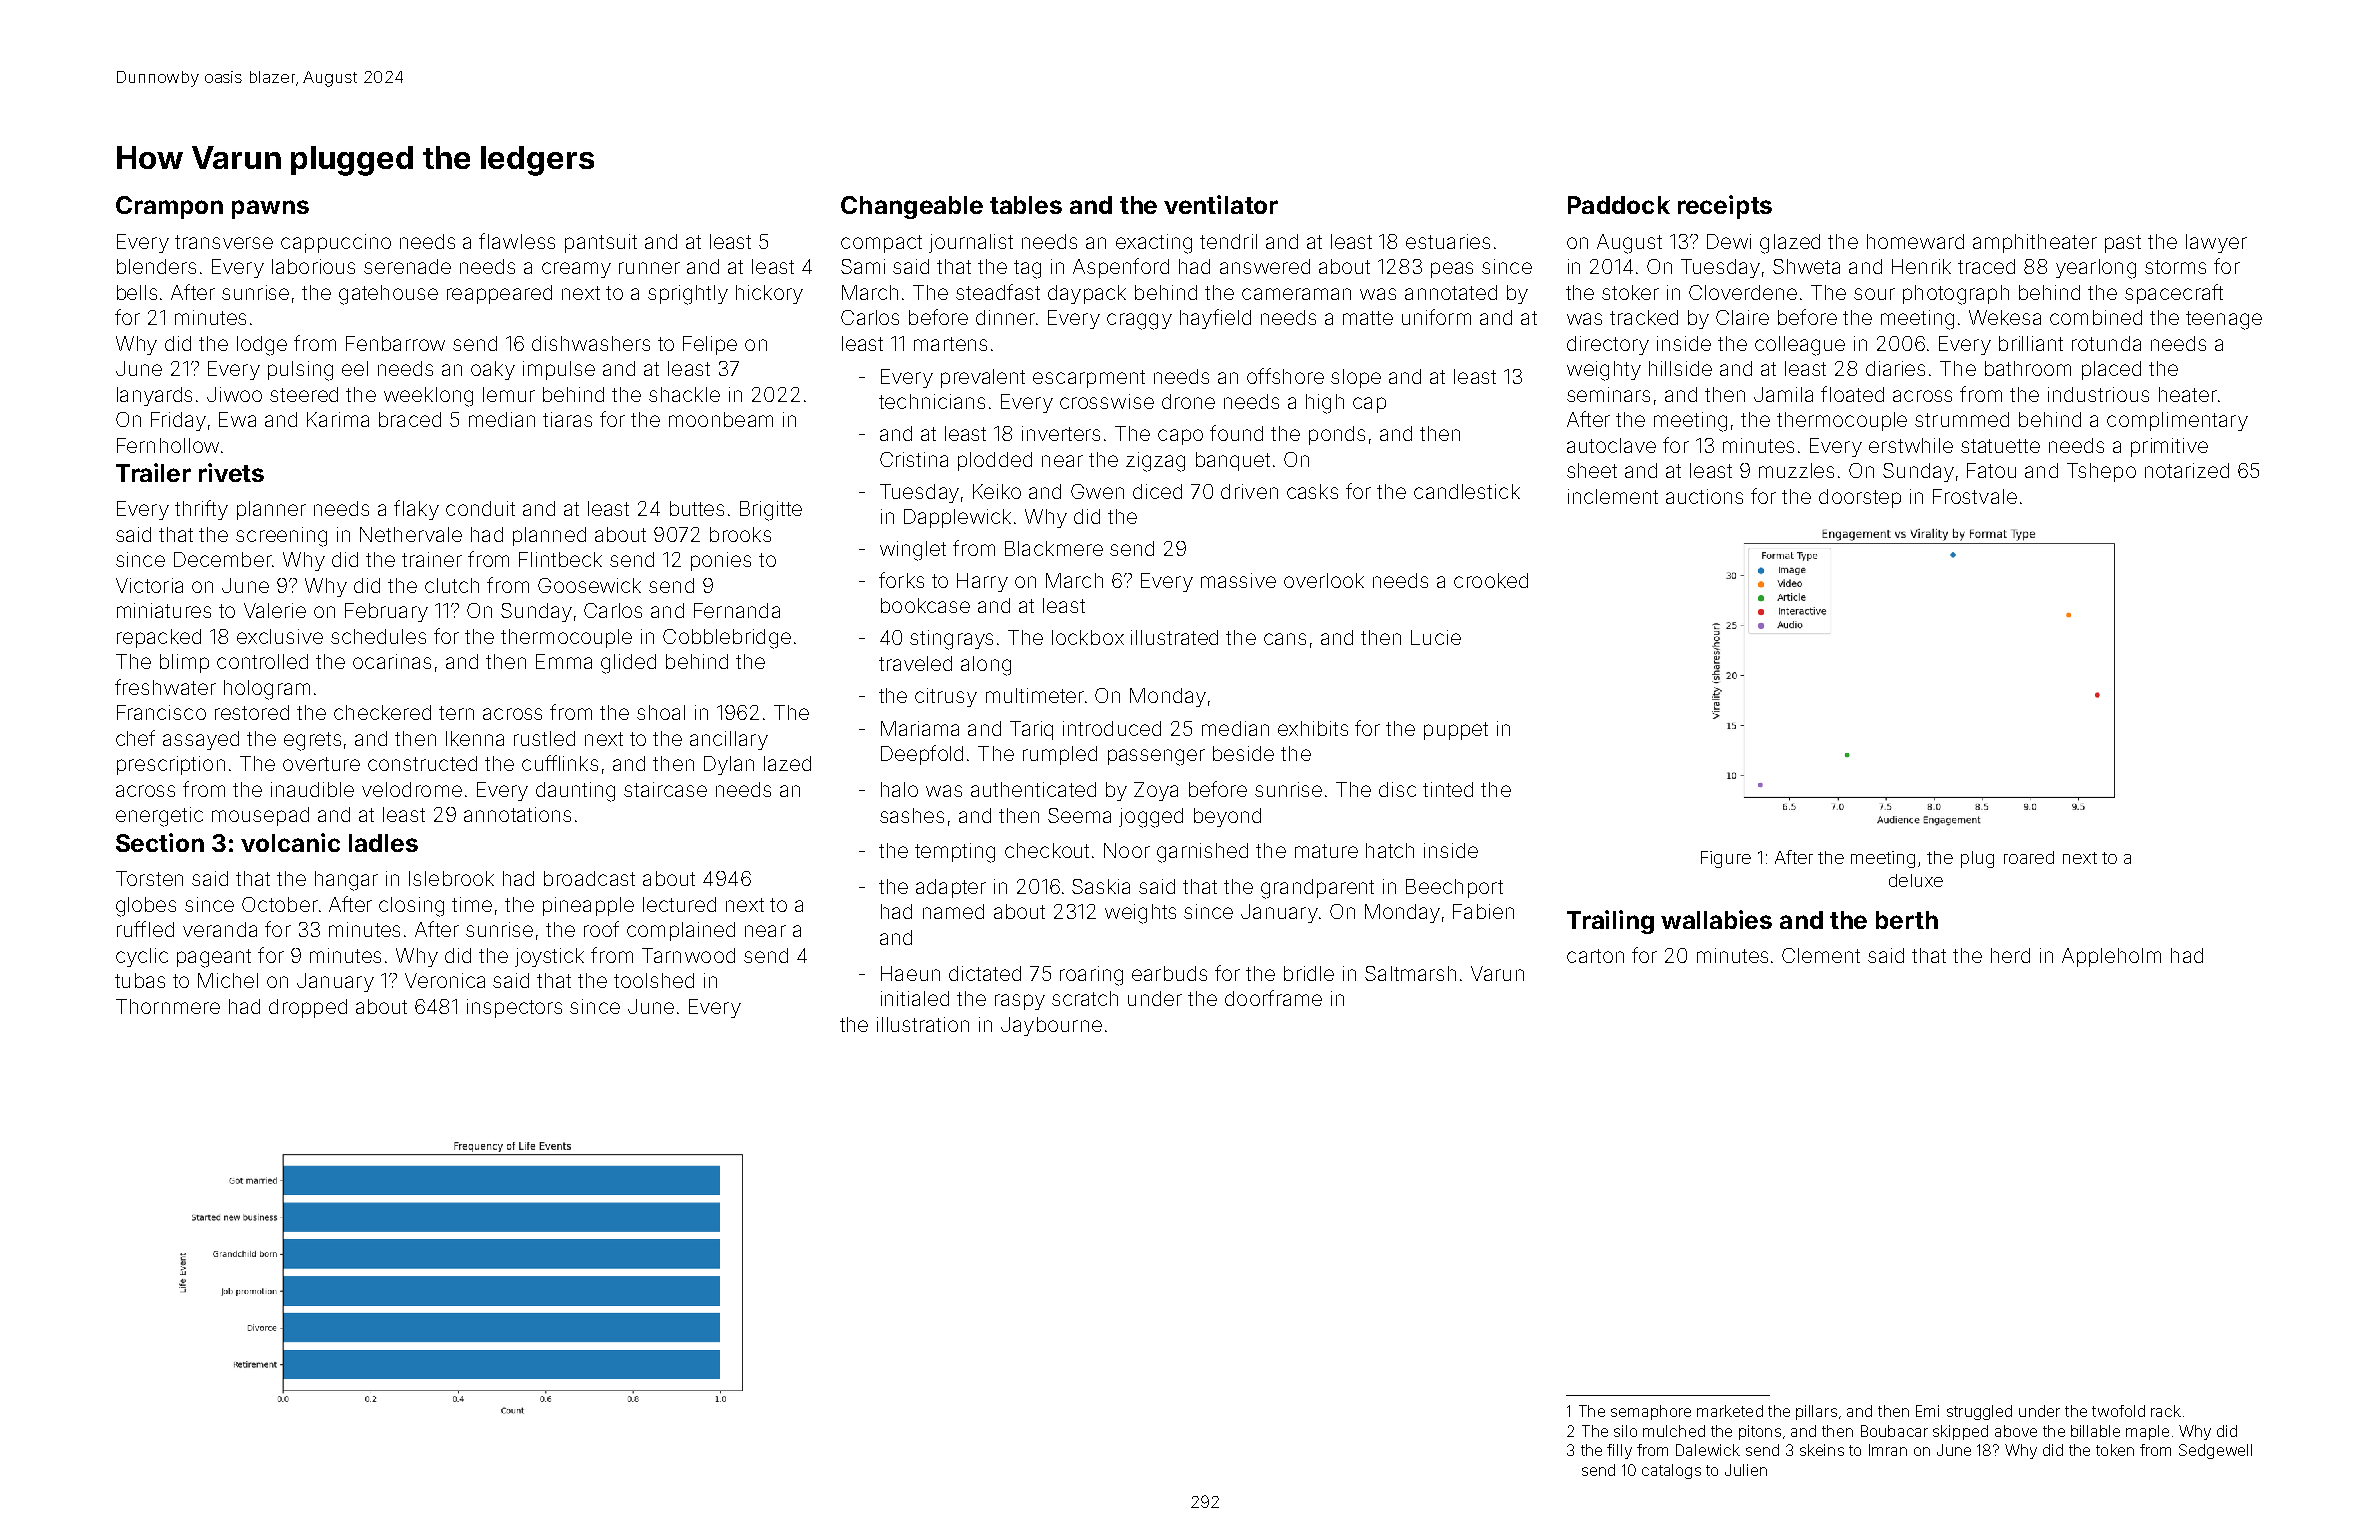 The height and width of the screenshot is (1540, 2380). What do you see at coordinates (231, 472) in the screenshot?
I see `rivets` at bounding box center [231, 472].
